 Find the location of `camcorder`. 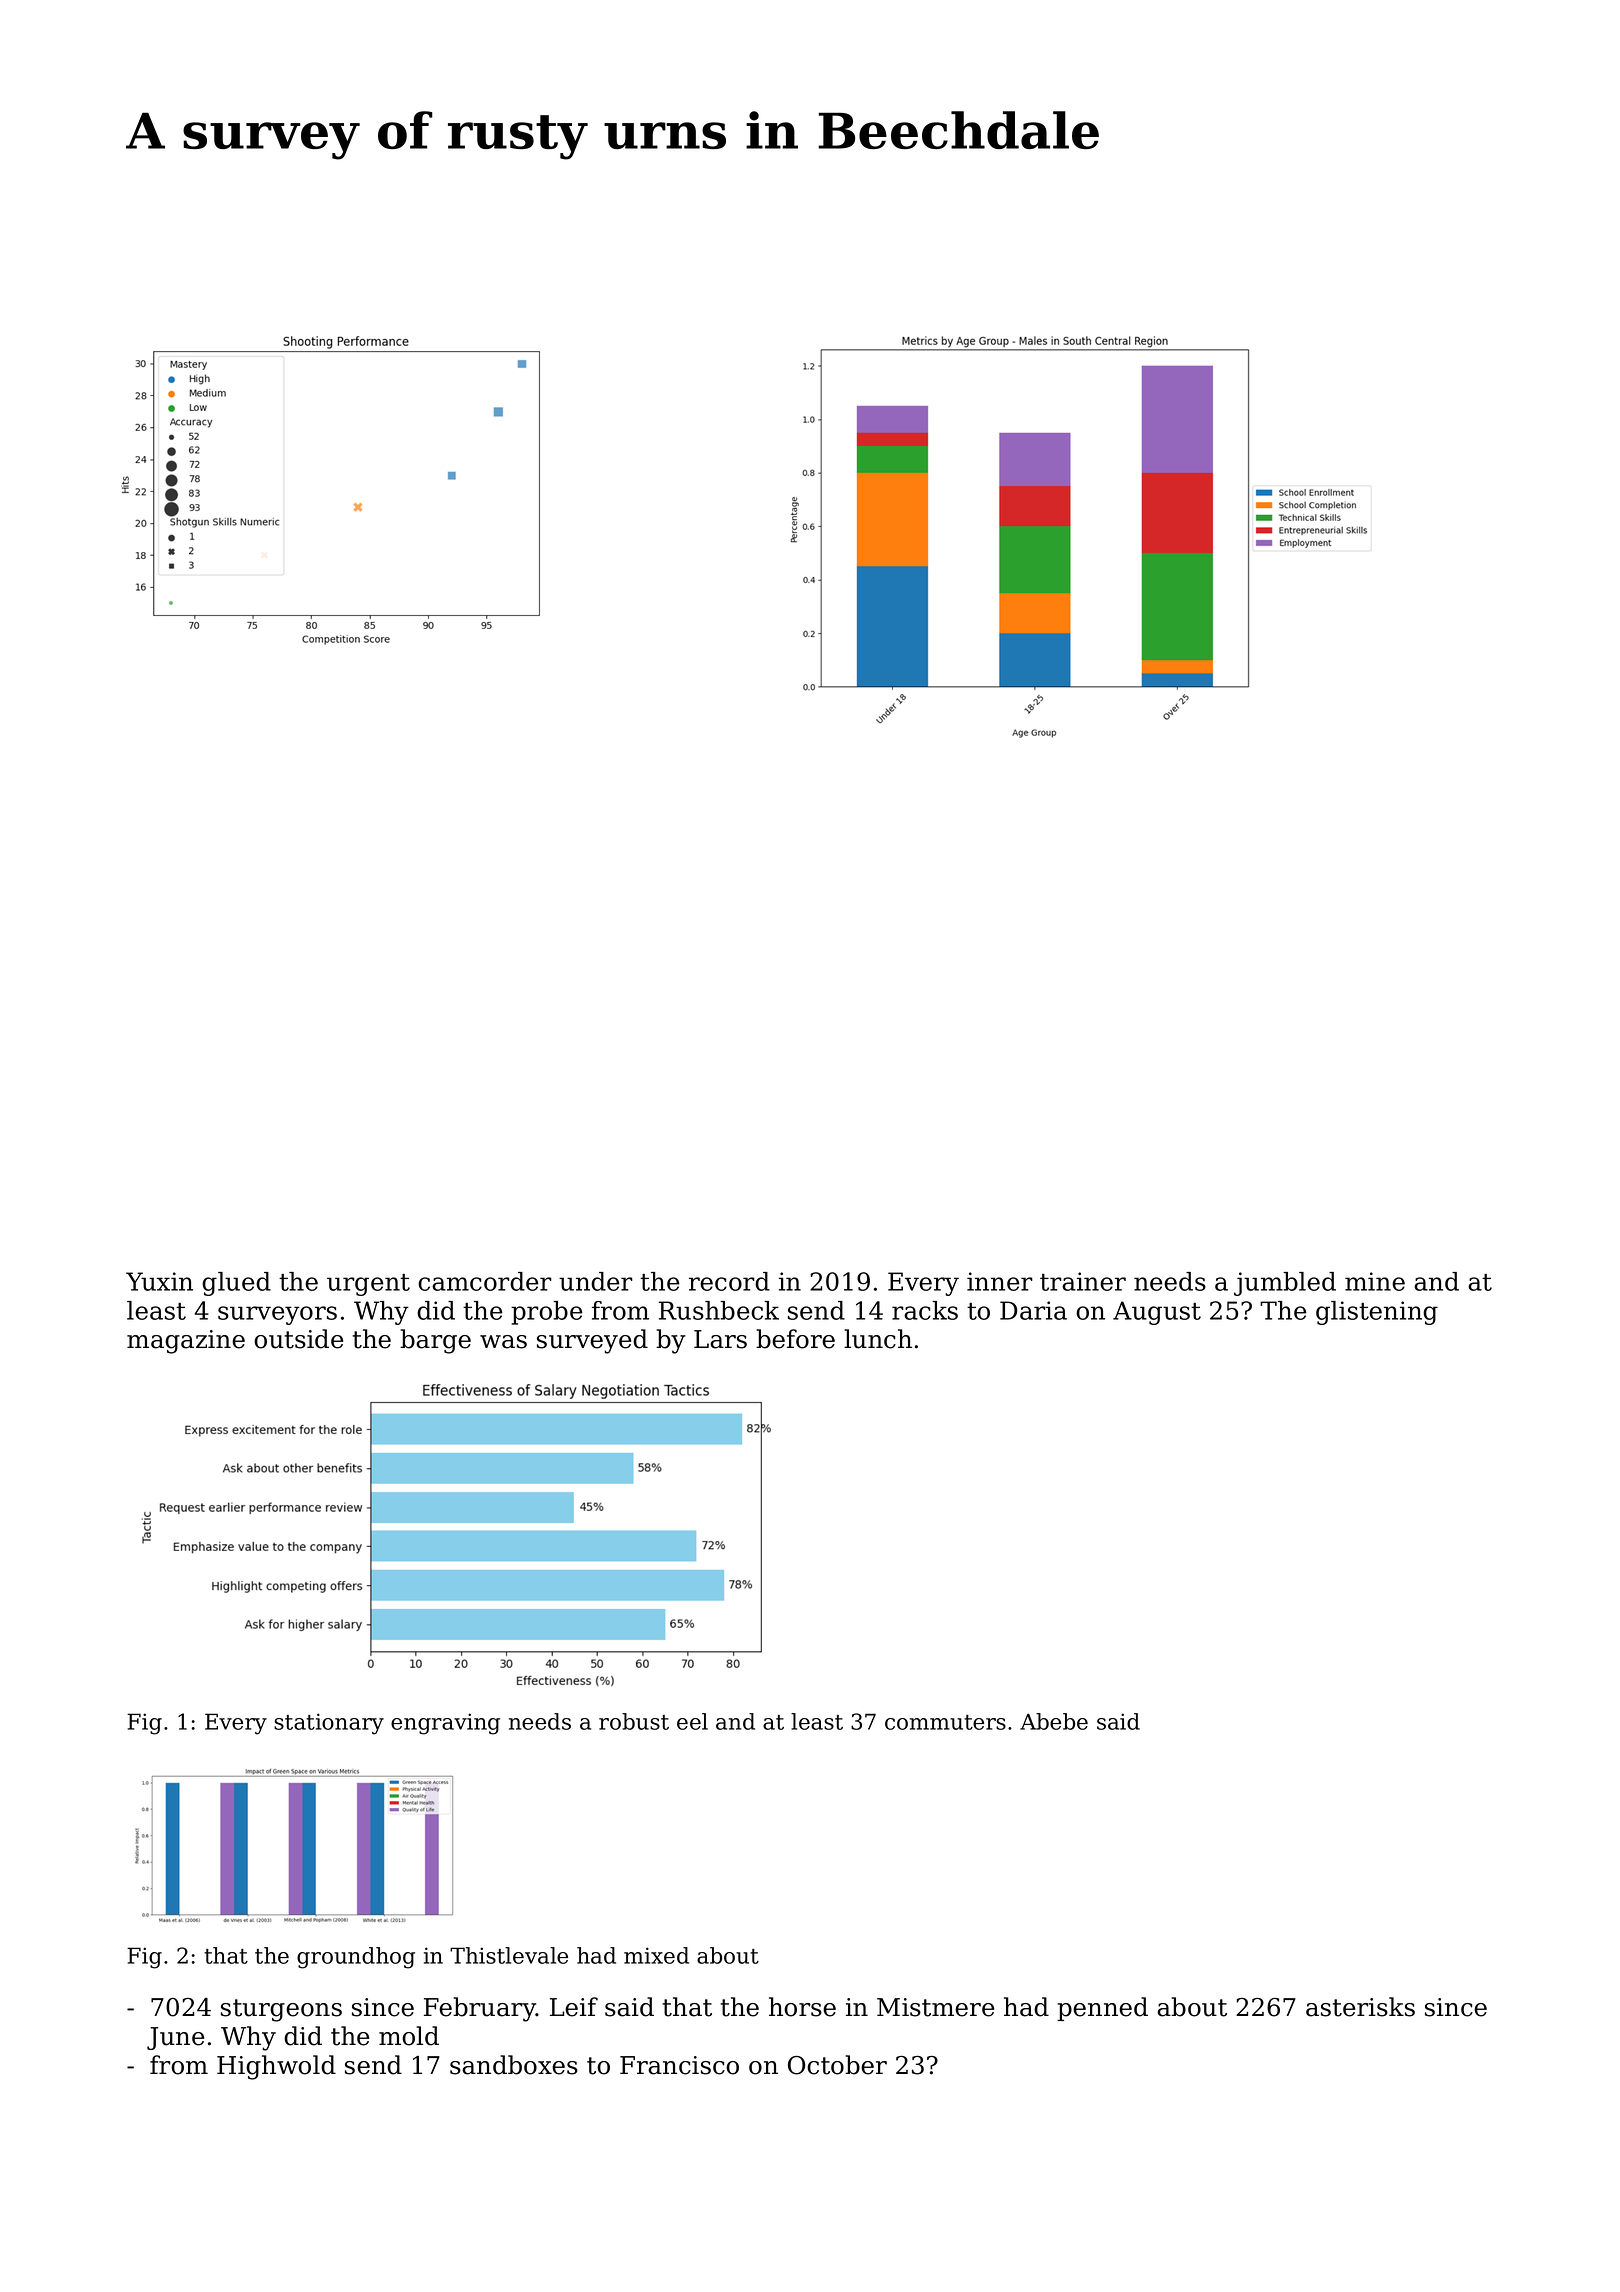

camcorder is located at coordinates (484, 1281).
